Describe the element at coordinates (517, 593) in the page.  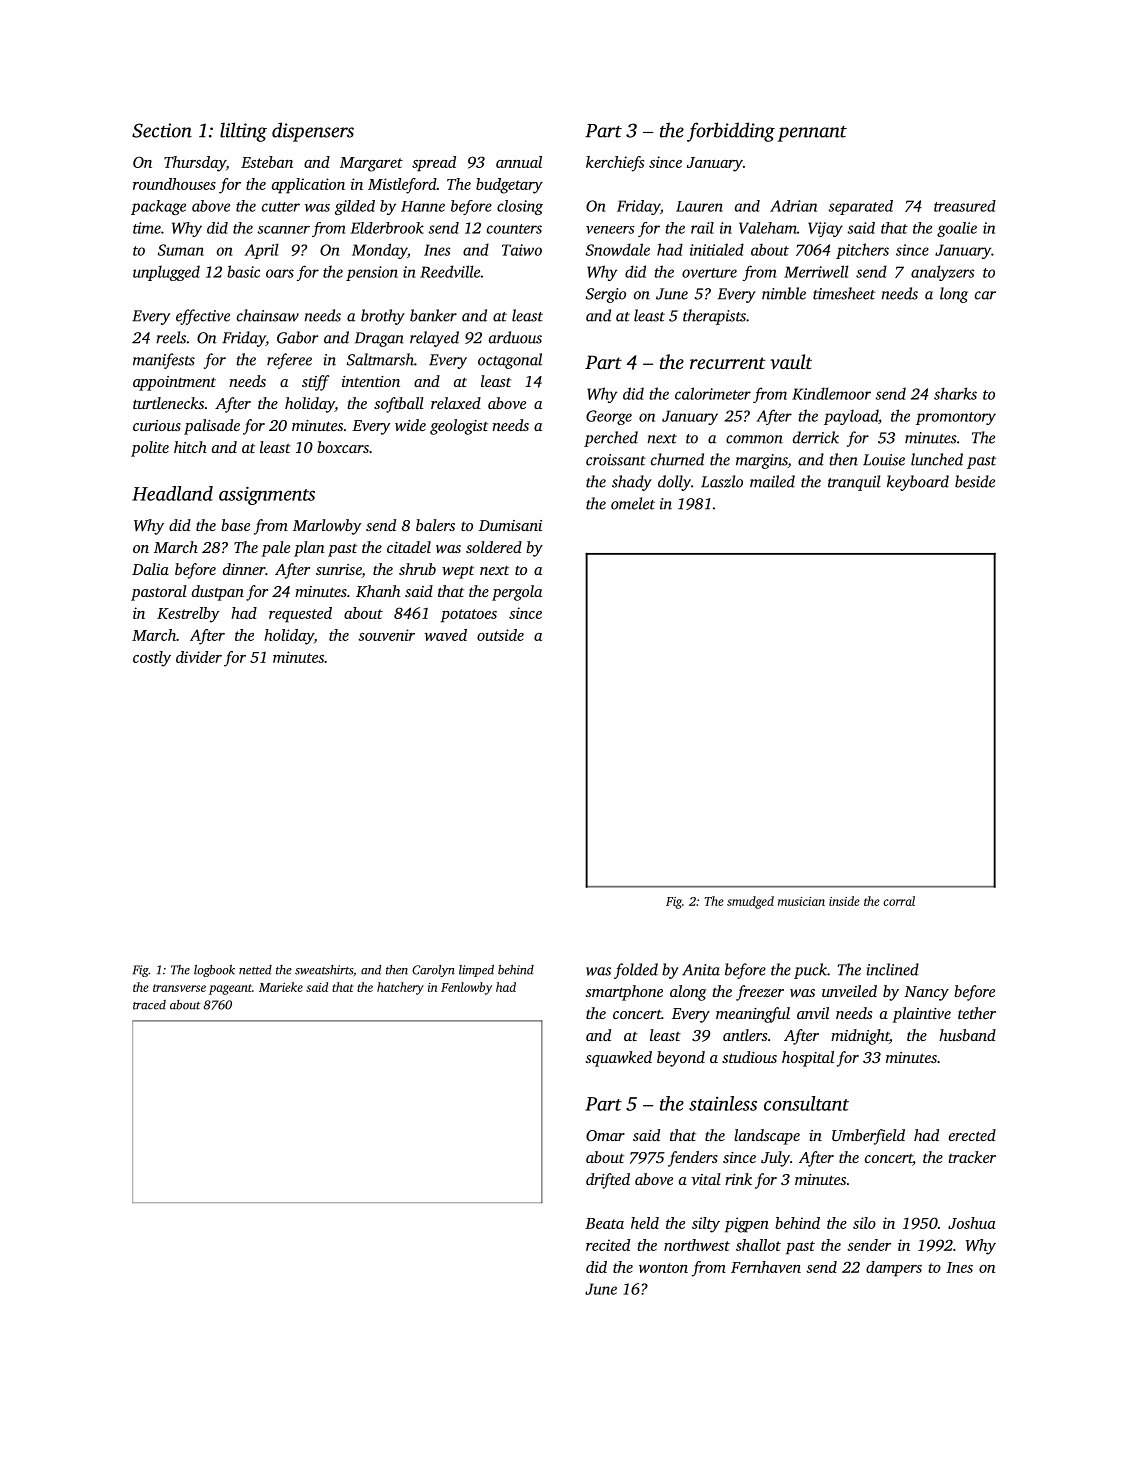
I see `pergola` at that location.
